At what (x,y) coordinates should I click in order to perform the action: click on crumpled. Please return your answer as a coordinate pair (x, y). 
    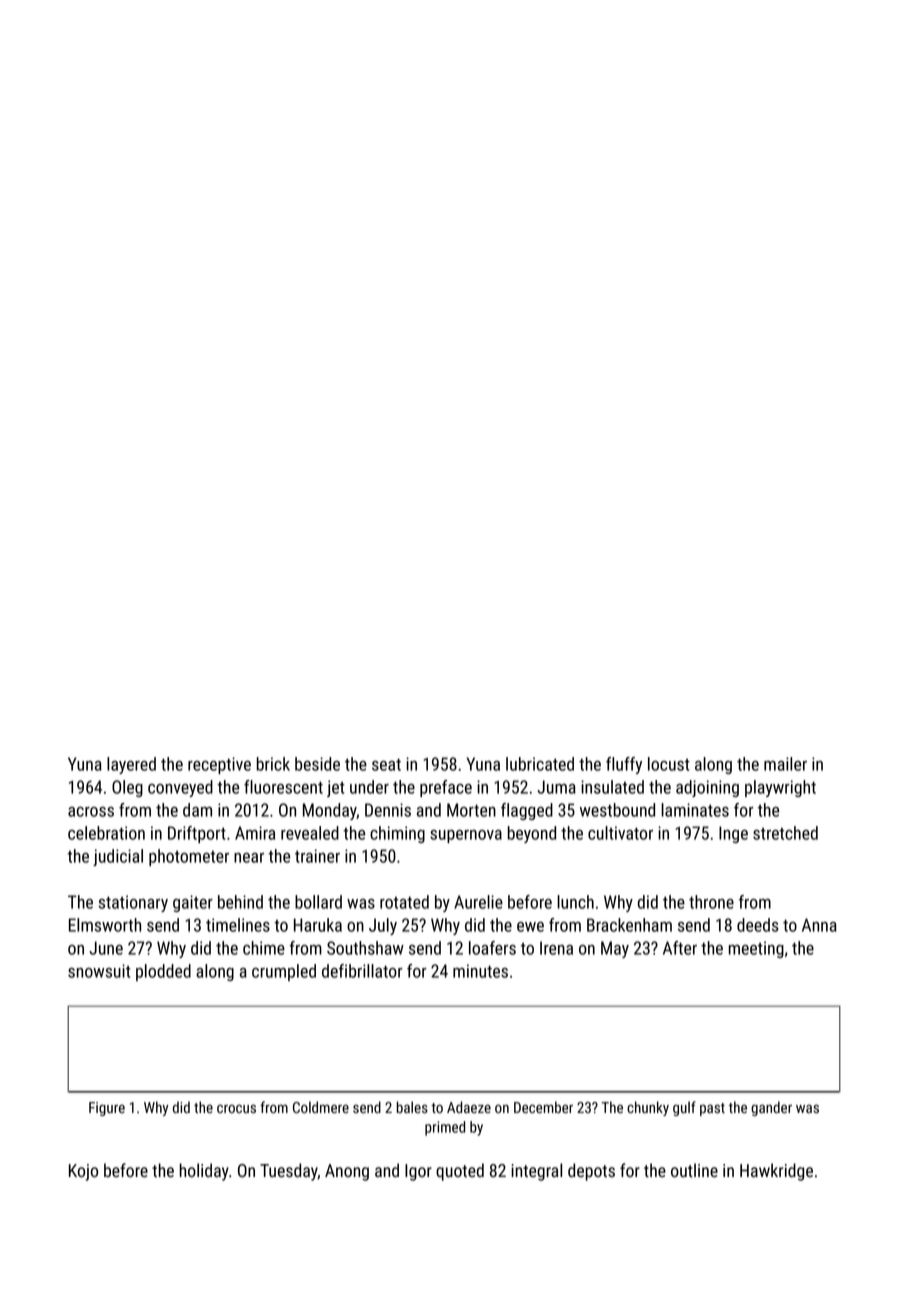
    Looking at the image, I should click on (284, 972).
